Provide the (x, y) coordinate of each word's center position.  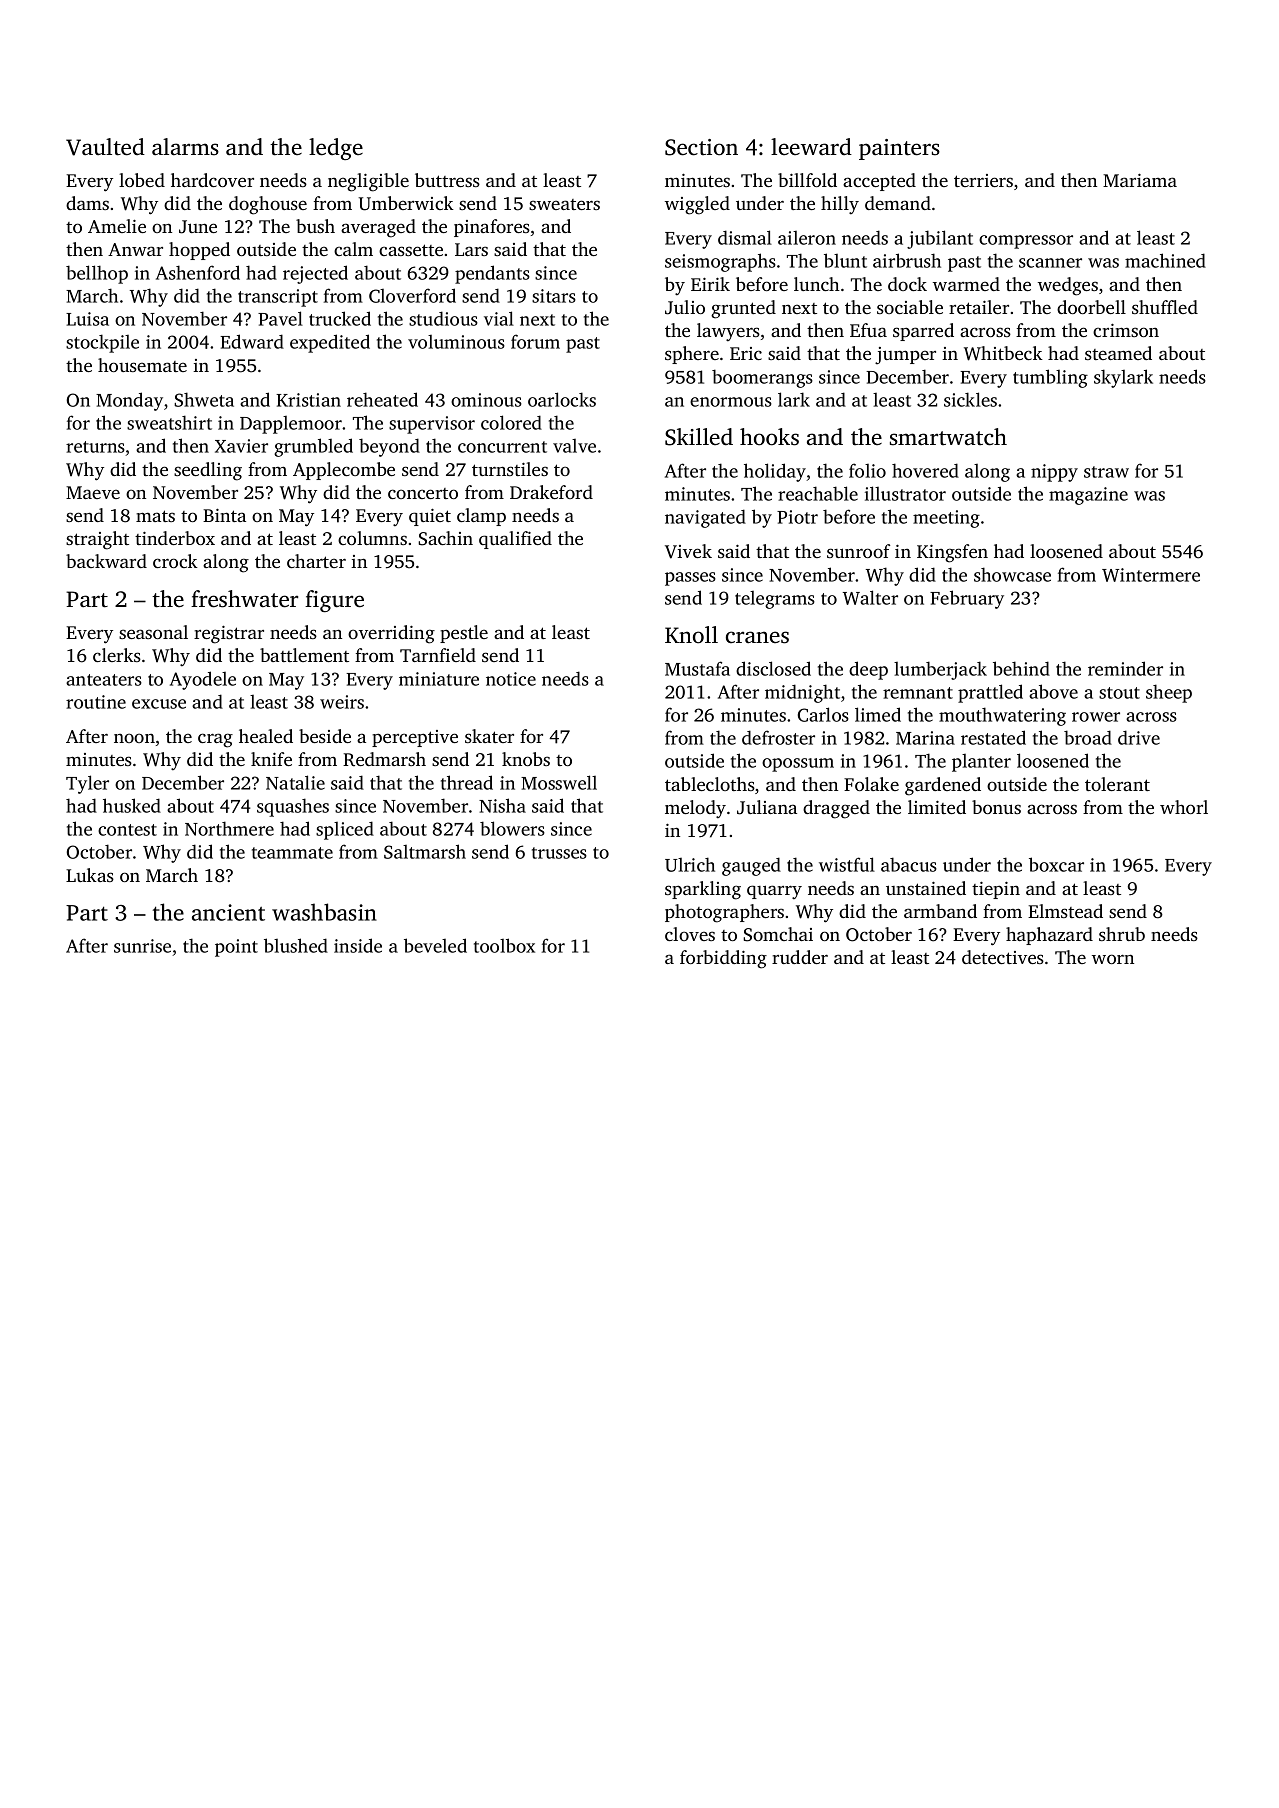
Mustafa (697, 668)
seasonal (153, 632)
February (967, 599)
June (198, 227)
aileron (807, 238)
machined (1165, 260)
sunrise (142, 946)
